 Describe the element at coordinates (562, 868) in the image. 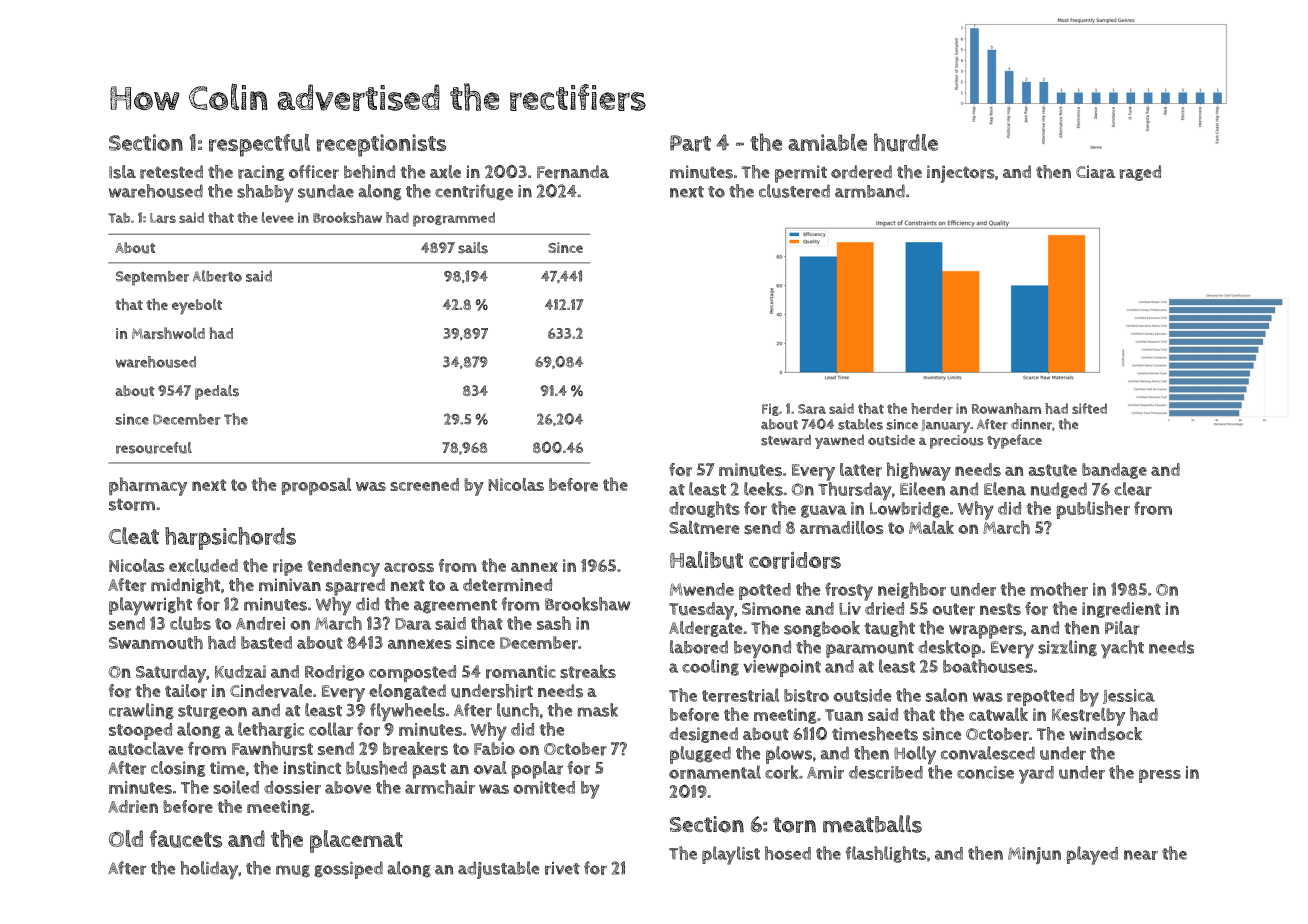

I see `rivet` at that location.
